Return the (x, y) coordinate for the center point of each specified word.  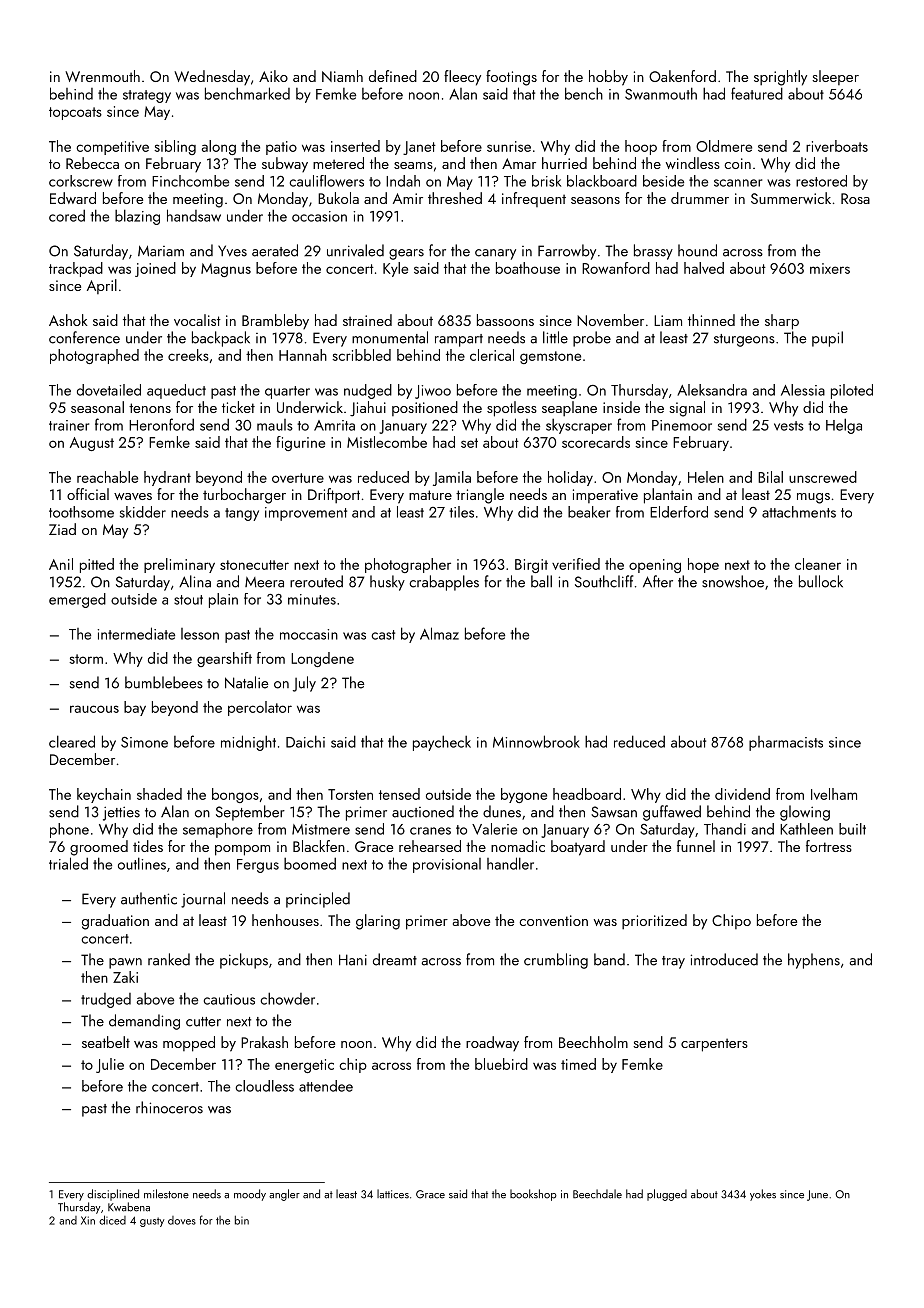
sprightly (780, 78)
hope (703, 565)
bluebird (501, 1064)
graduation (115, 922)
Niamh (342, 76)
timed (578, 1064)
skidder (143, 512)
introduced (724, 959)
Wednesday (212, 77)
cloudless (265, 1086)
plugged (667, 1195)
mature (430, 495)
